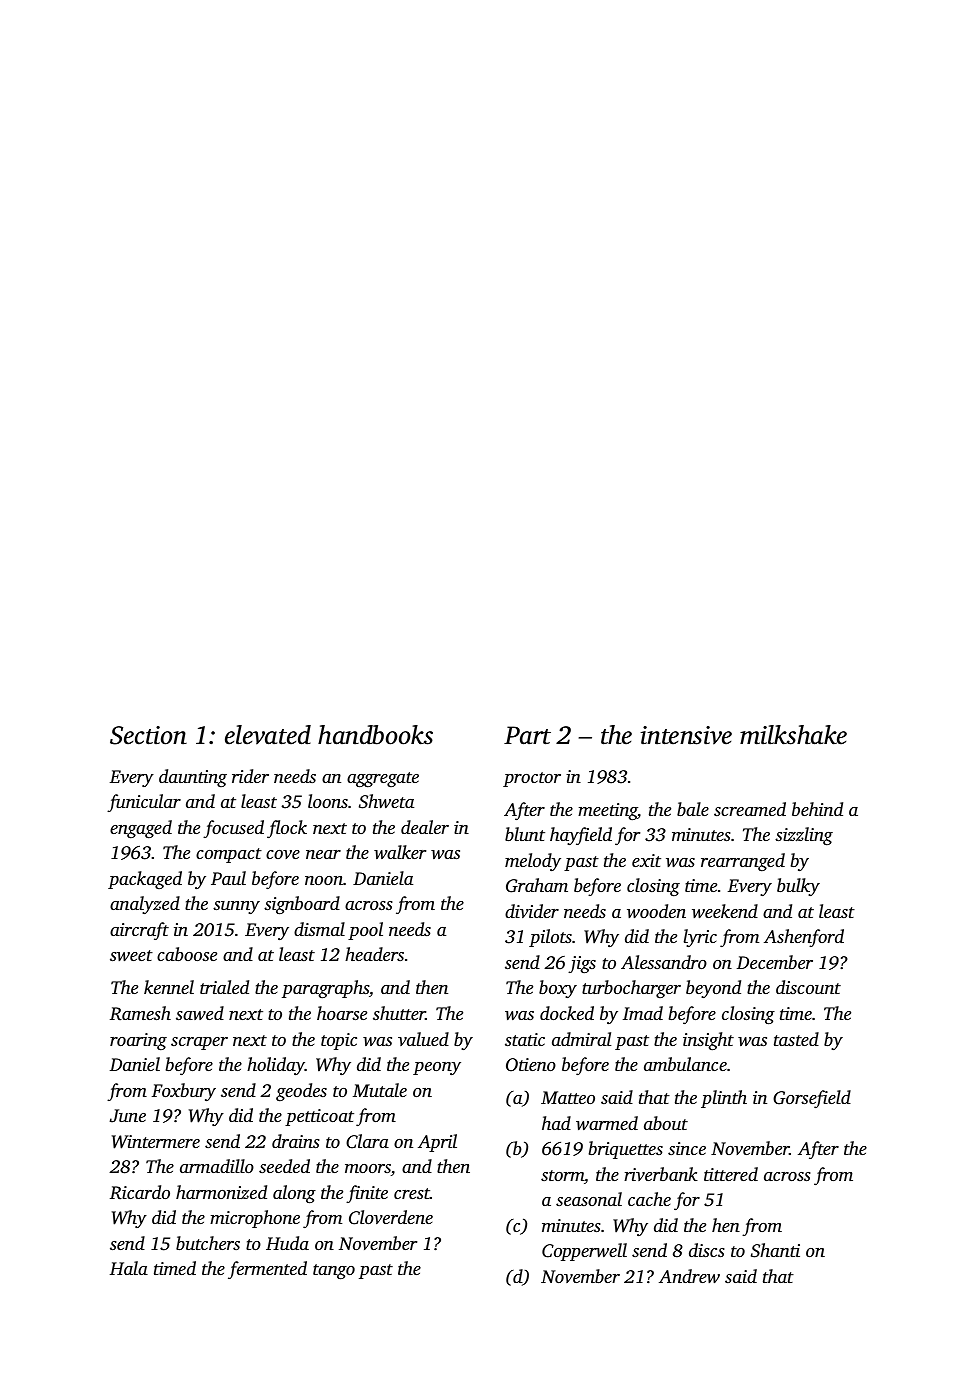  What do you see at coordinates (689, 1276) in the screenshot?
I see `Andrew` at bounding box center [689, 1276].
